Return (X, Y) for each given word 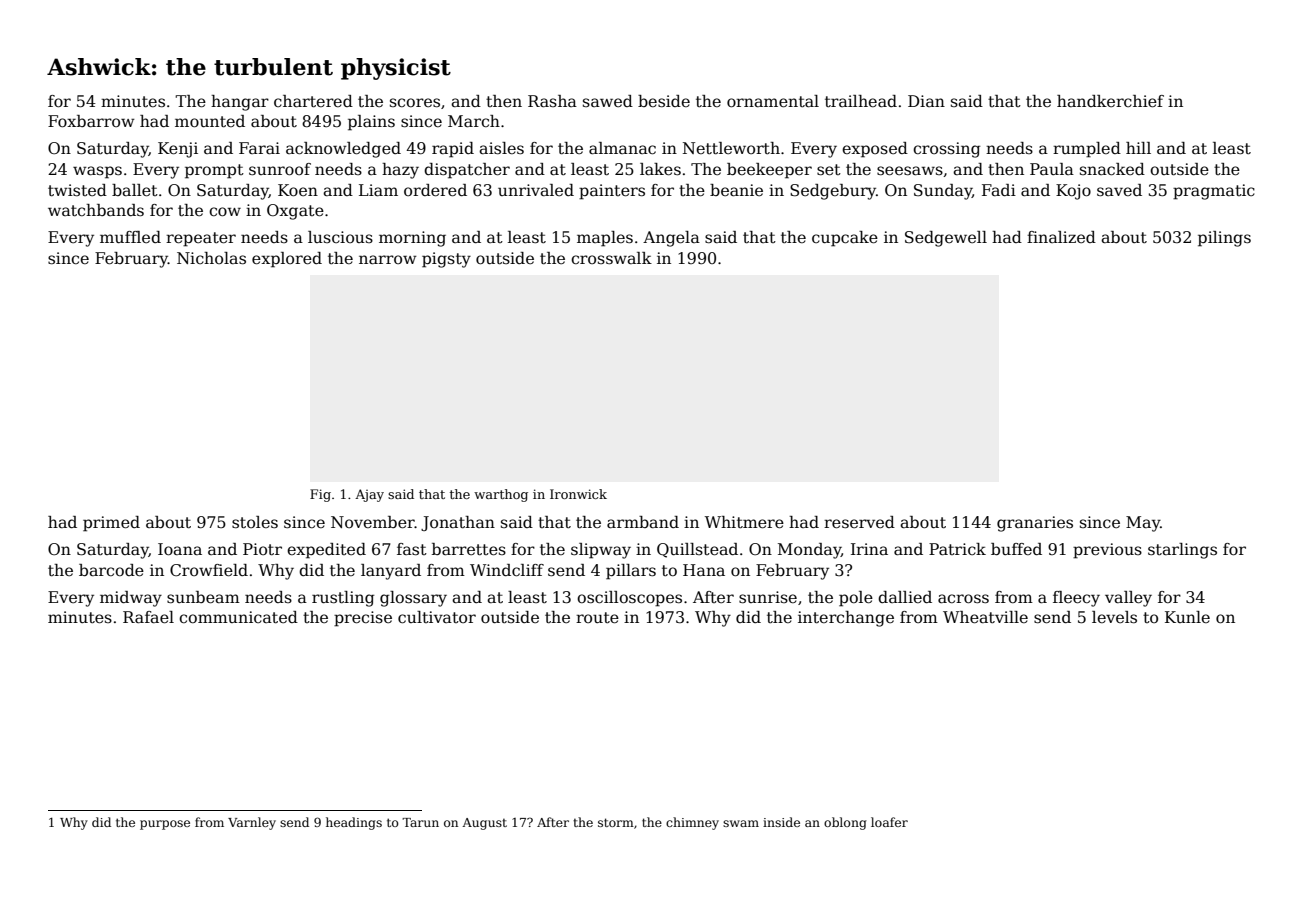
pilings (1224, 239)
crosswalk (611, 258)
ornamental (773, 101)
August (484, 824)
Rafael (148, 617)
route (597, 618)
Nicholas (211, 258)
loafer (889, 822)
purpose (165, 825)
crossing (947, 150)
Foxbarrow (91, 121)
